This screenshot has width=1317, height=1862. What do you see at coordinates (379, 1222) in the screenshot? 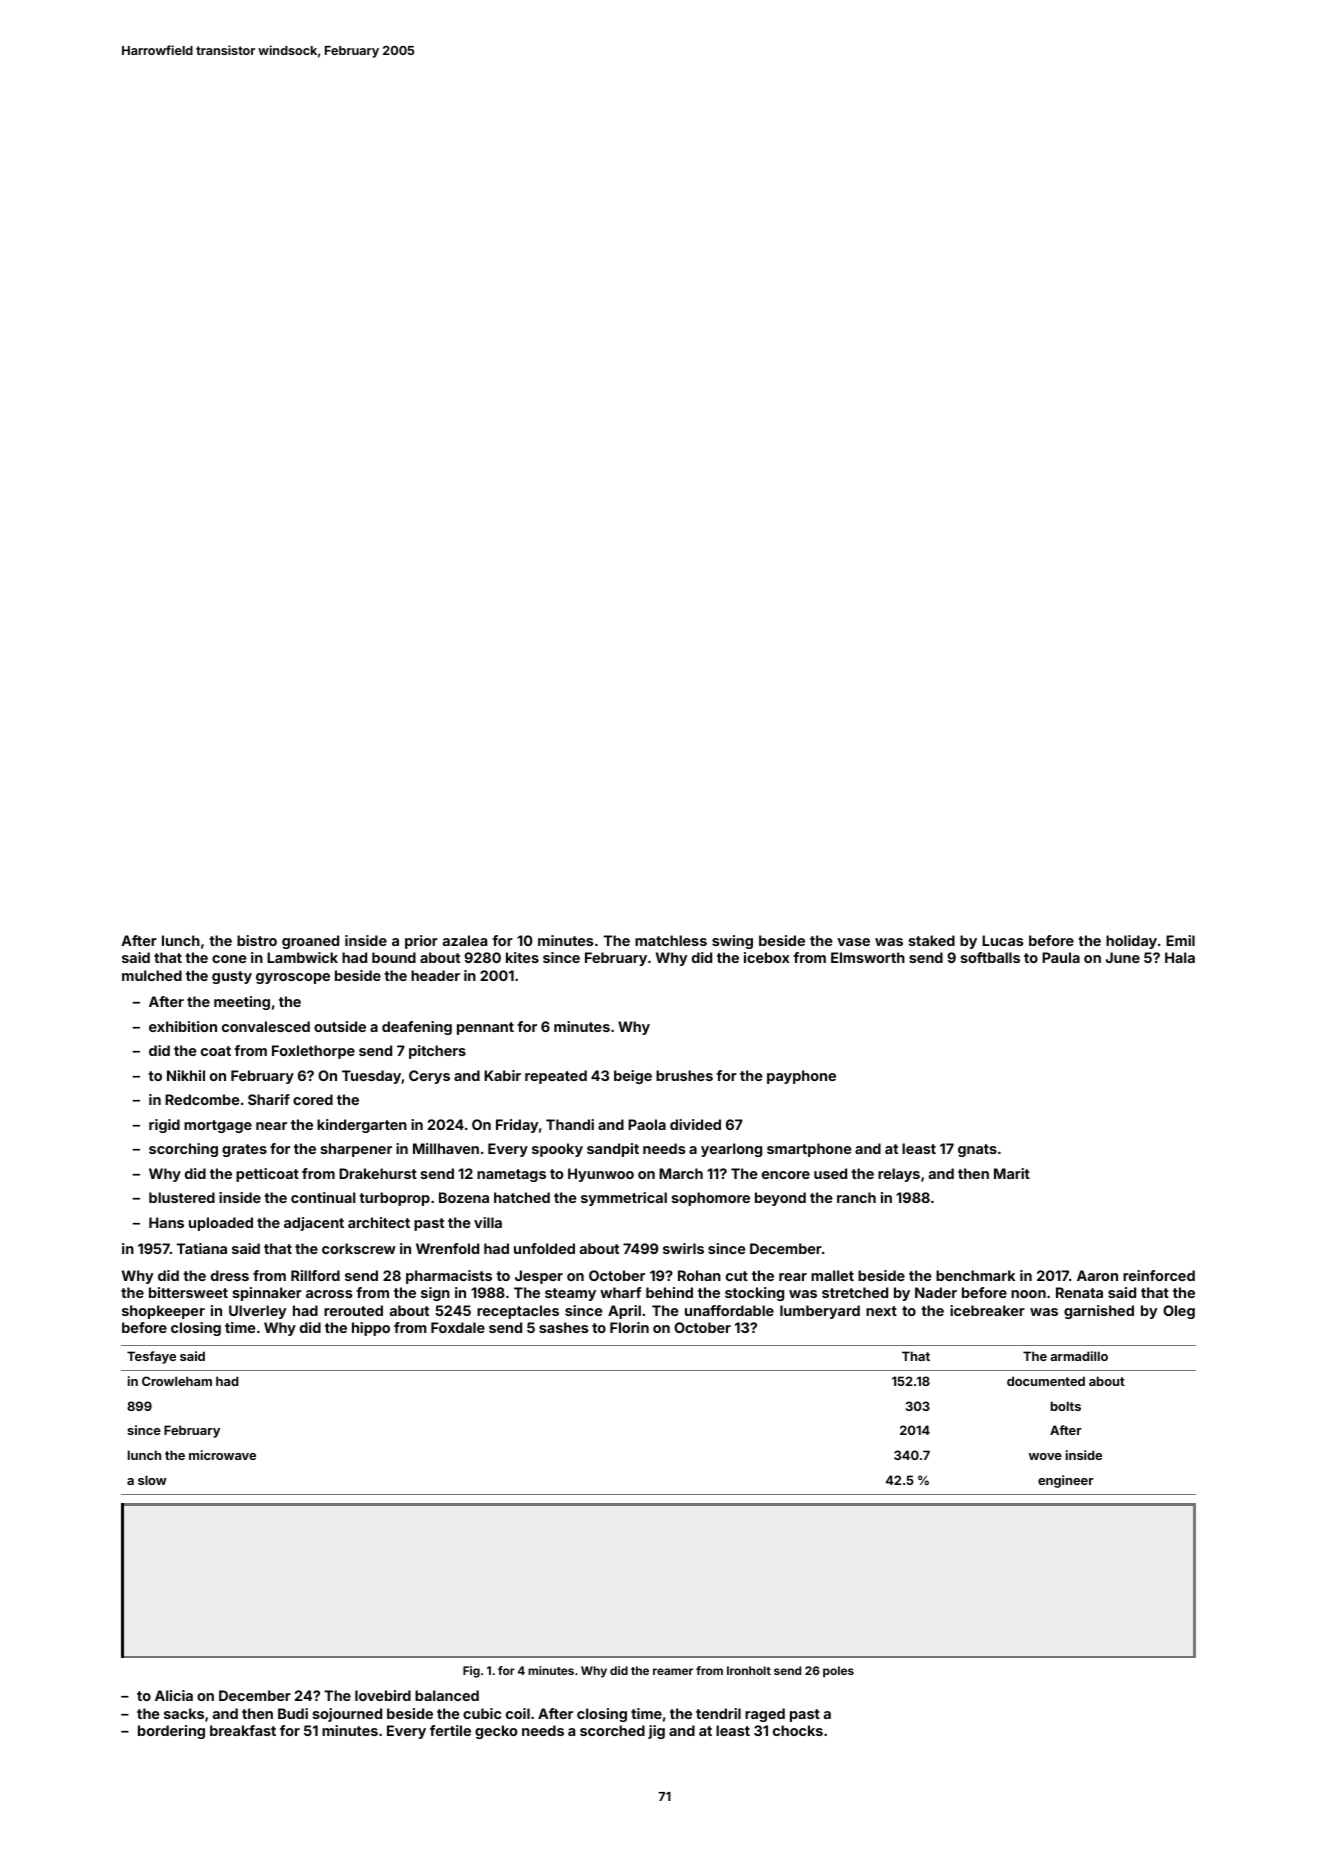
I see `architect` at bounding box center [379, 1222].
